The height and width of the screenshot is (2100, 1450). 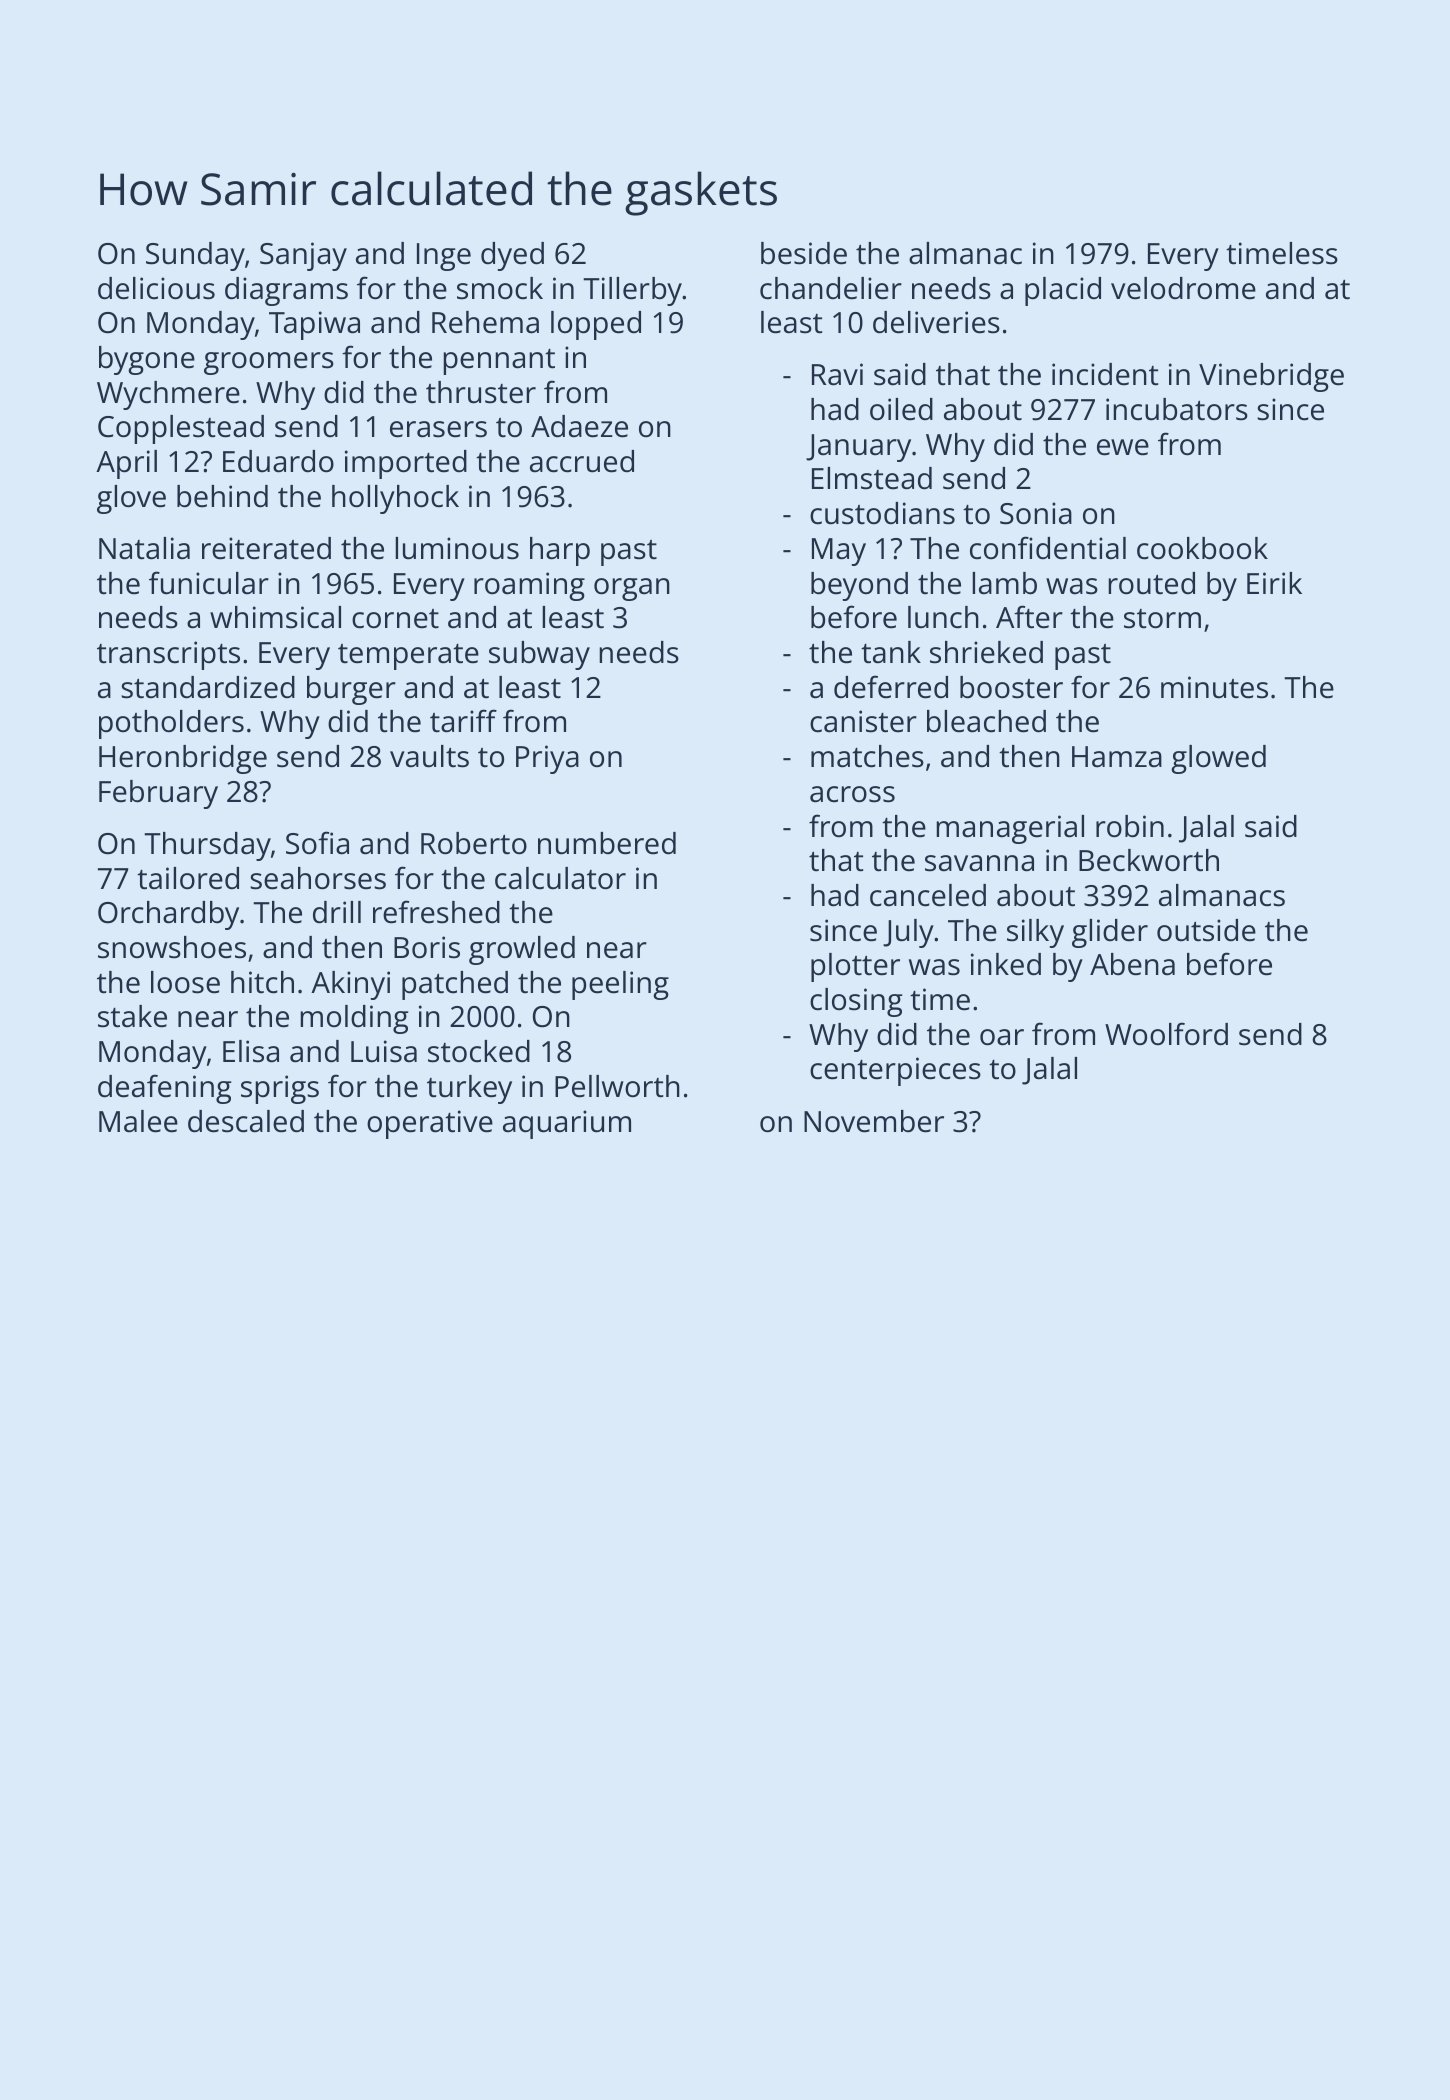 I want to click on booster, so click(x=1011, y=687).
